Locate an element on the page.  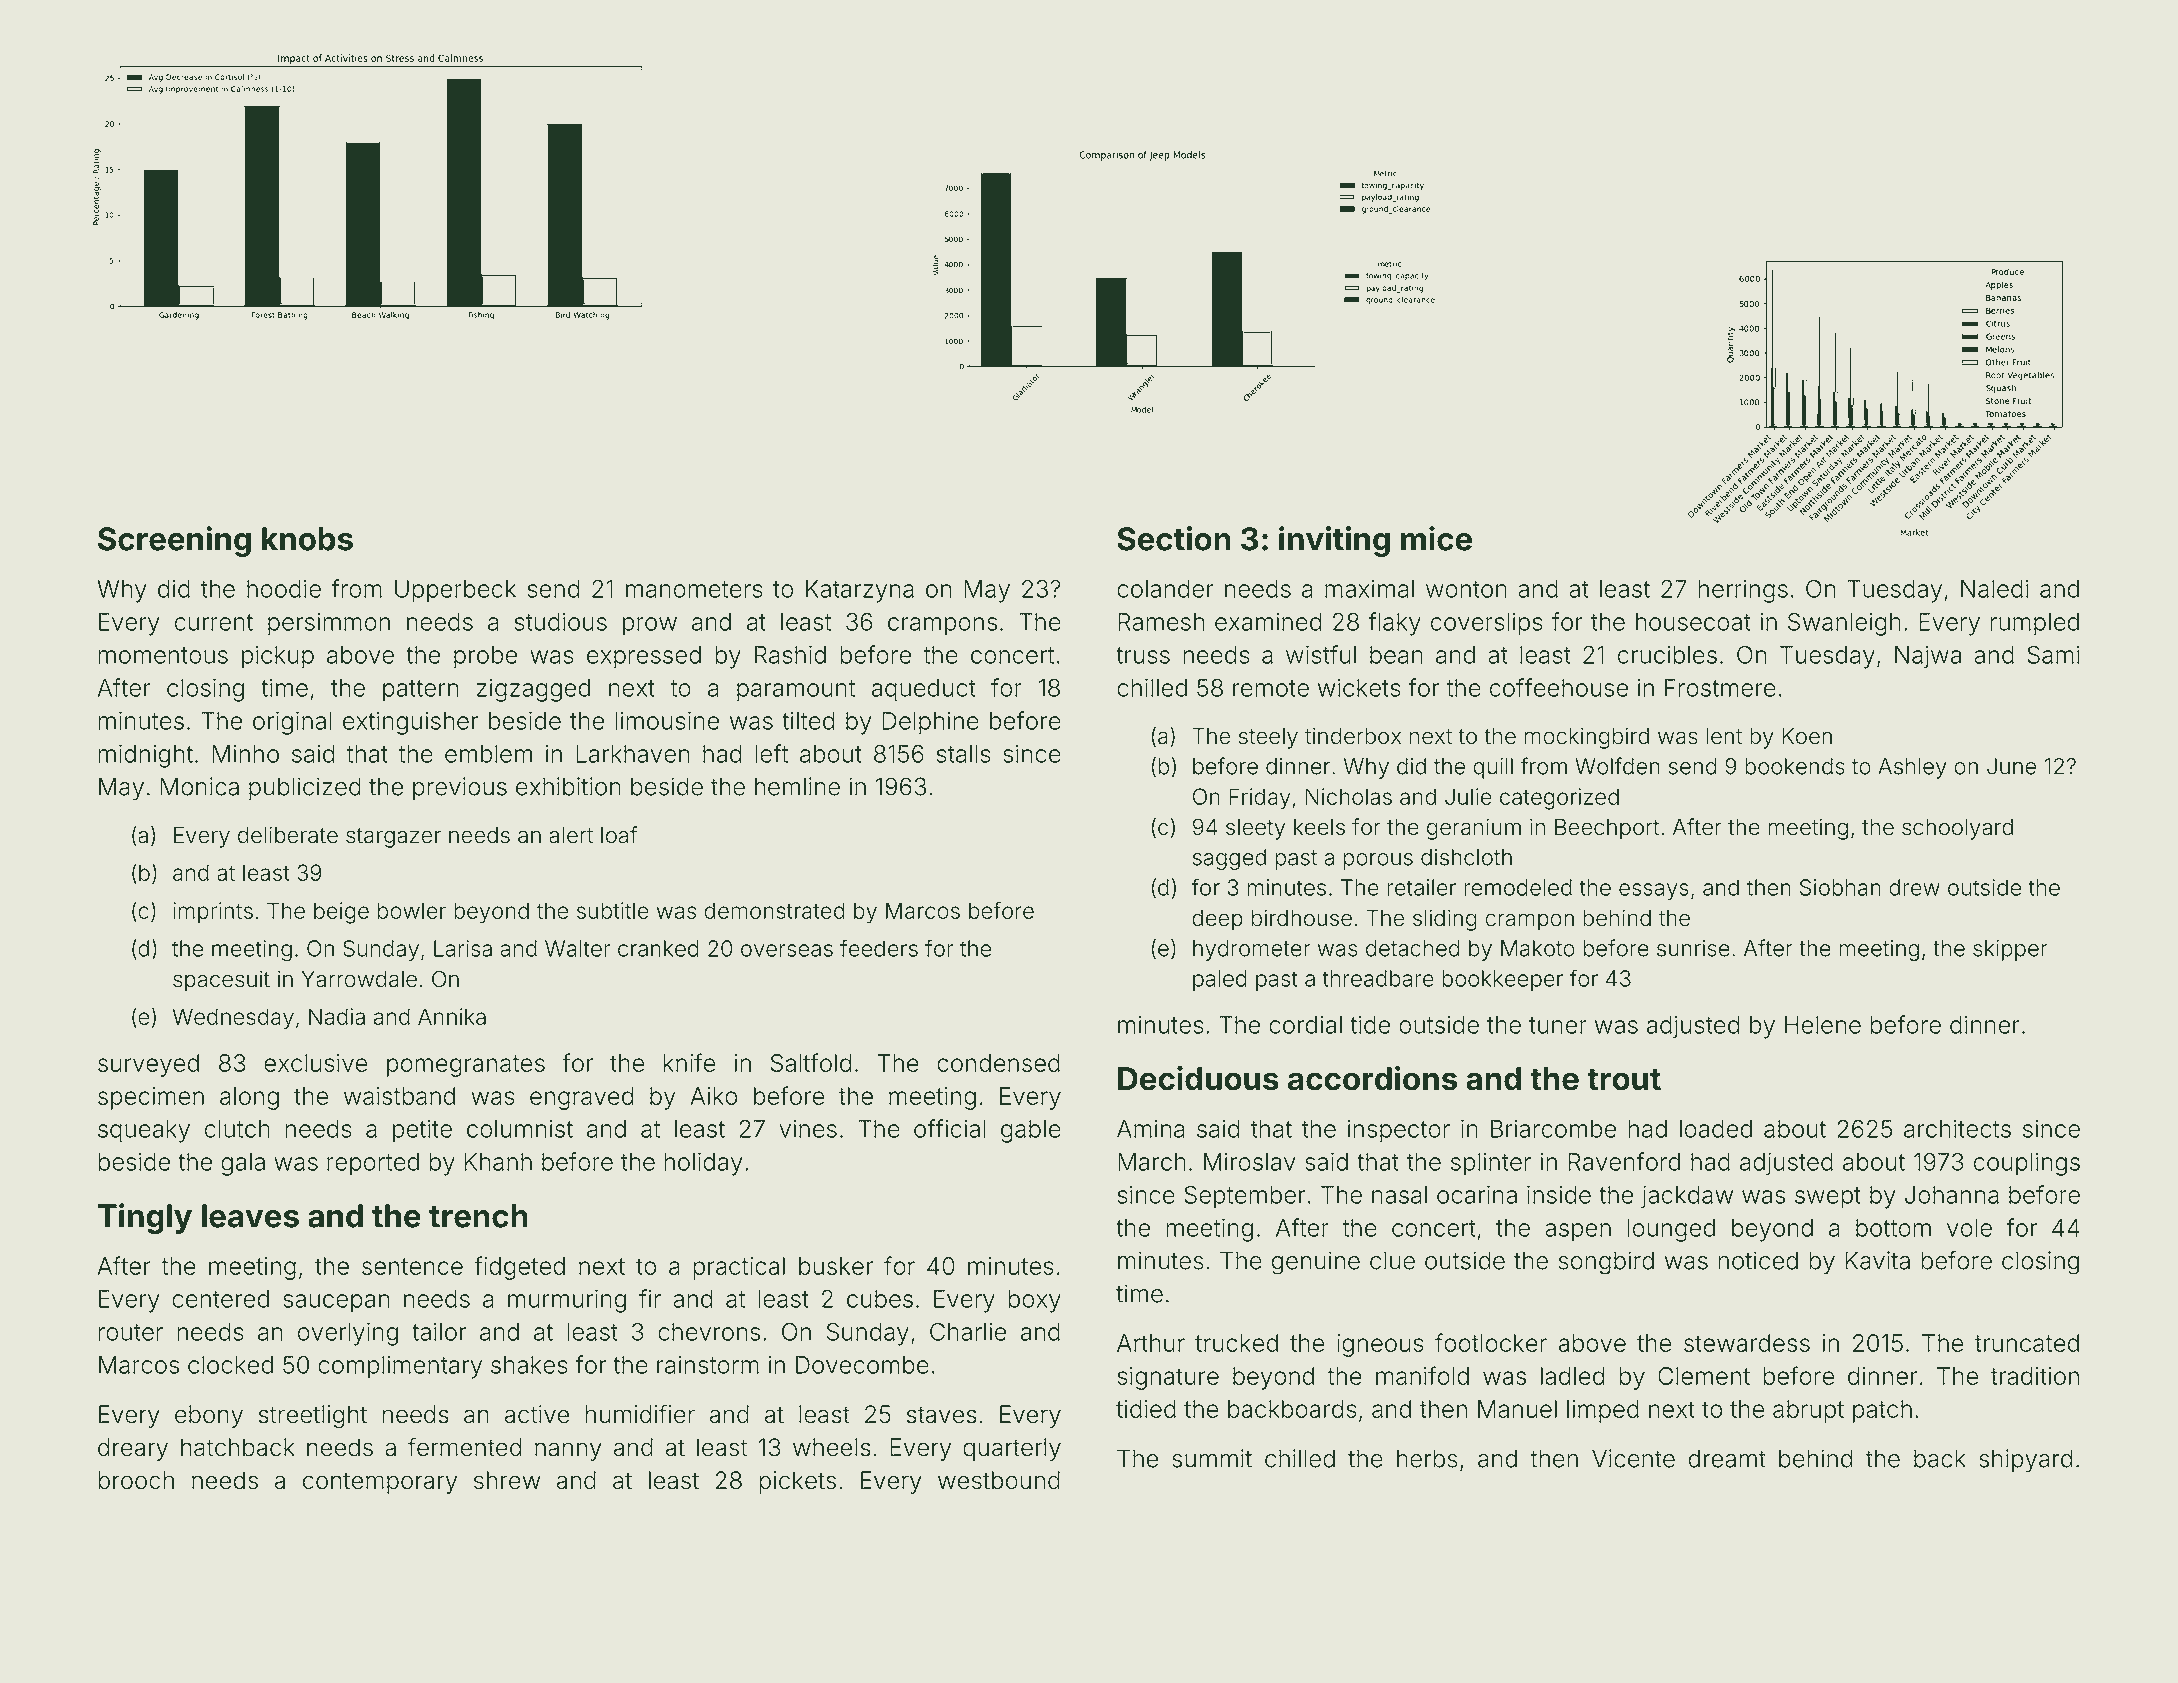
truncated is located at coordinates (2027, 1343).
